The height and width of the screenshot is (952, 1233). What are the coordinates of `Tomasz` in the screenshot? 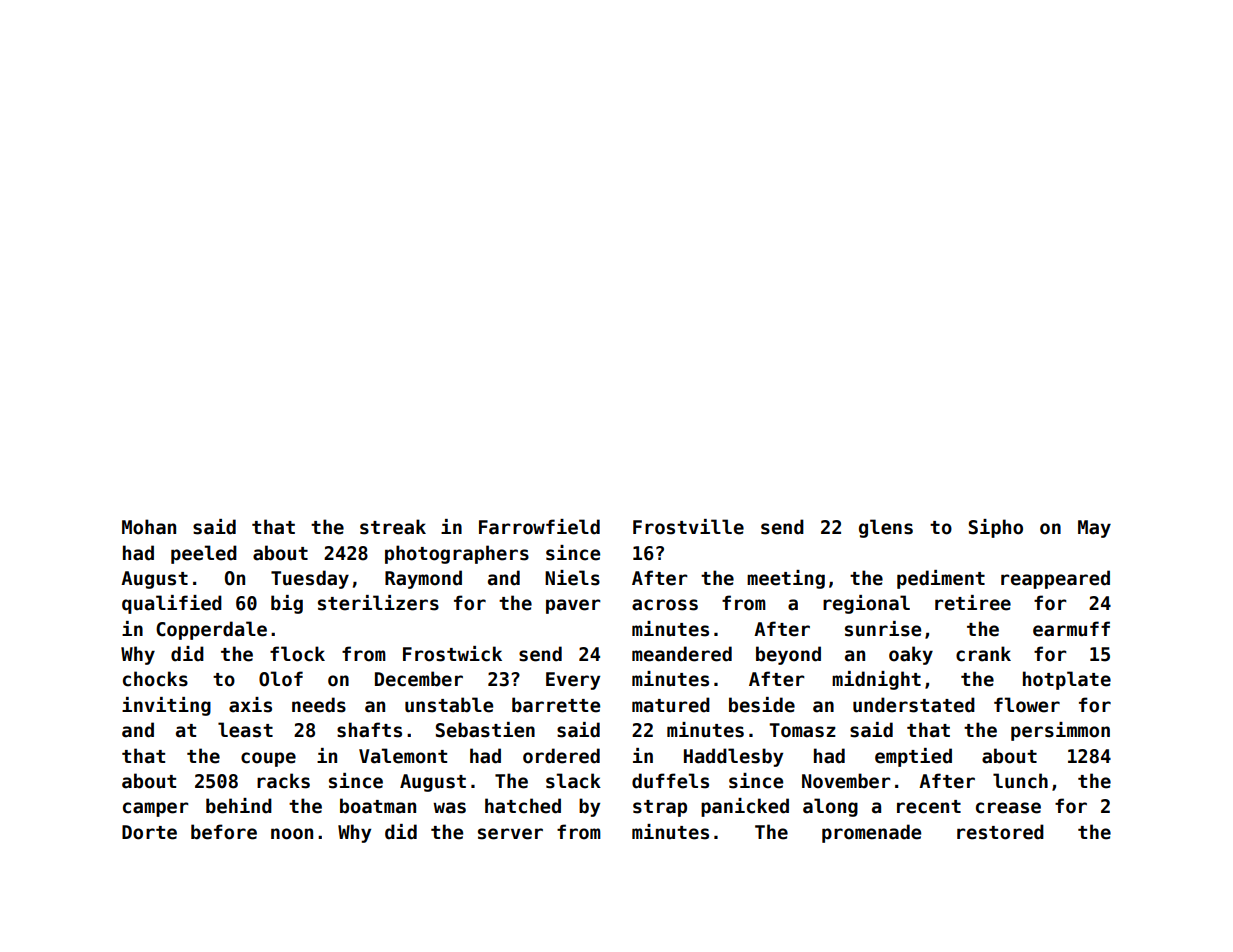 It's located at (802, 730).
